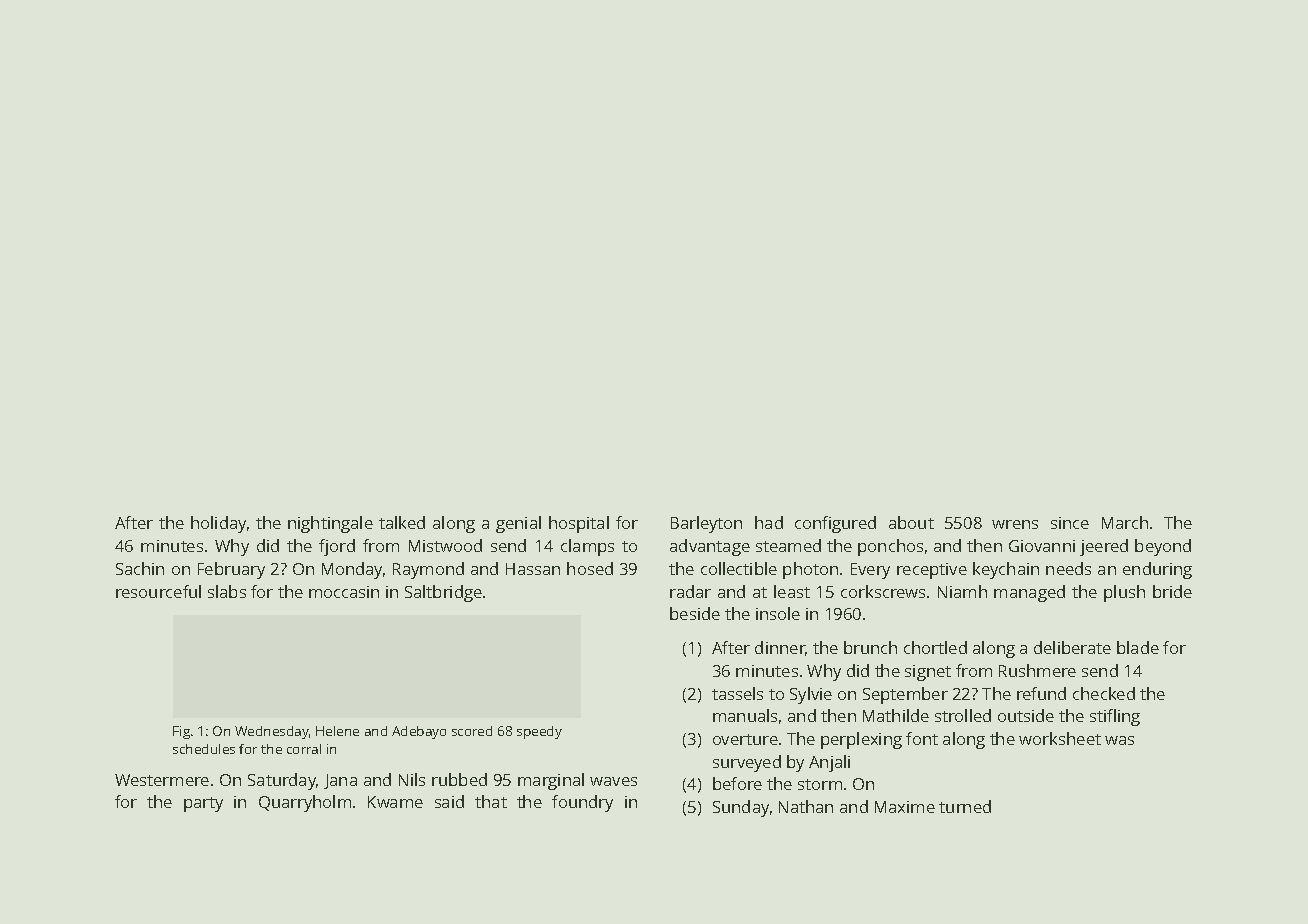 Image resolution: width=1308 pixels, height=924 pixels. What do you see at coordinates (1125, 522) in the screenshot?
I see `March` at bounding box center [1125, 522].
